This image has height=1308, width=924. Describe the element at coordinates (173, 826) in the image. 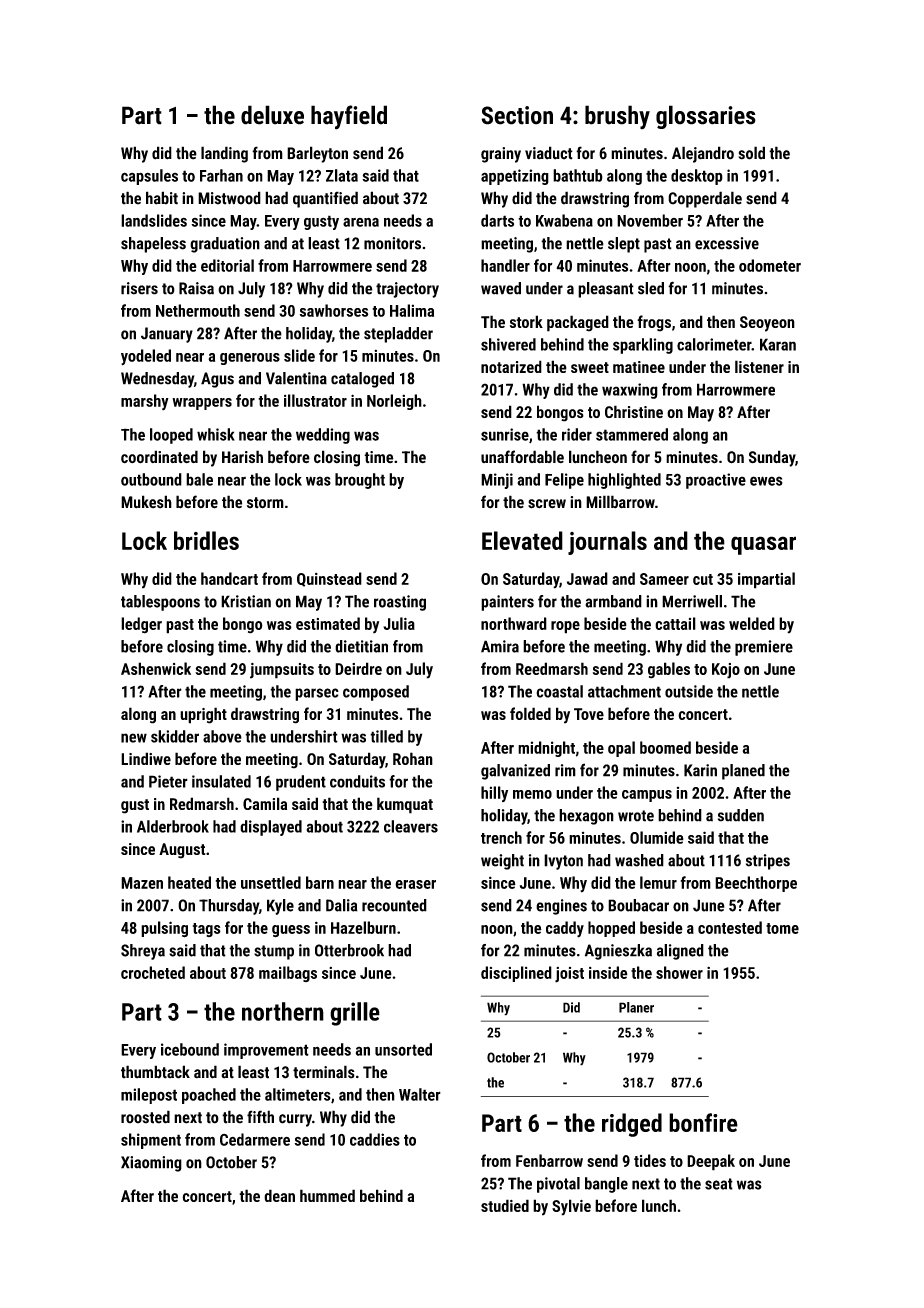

I see `Alderbrook` at that location.
